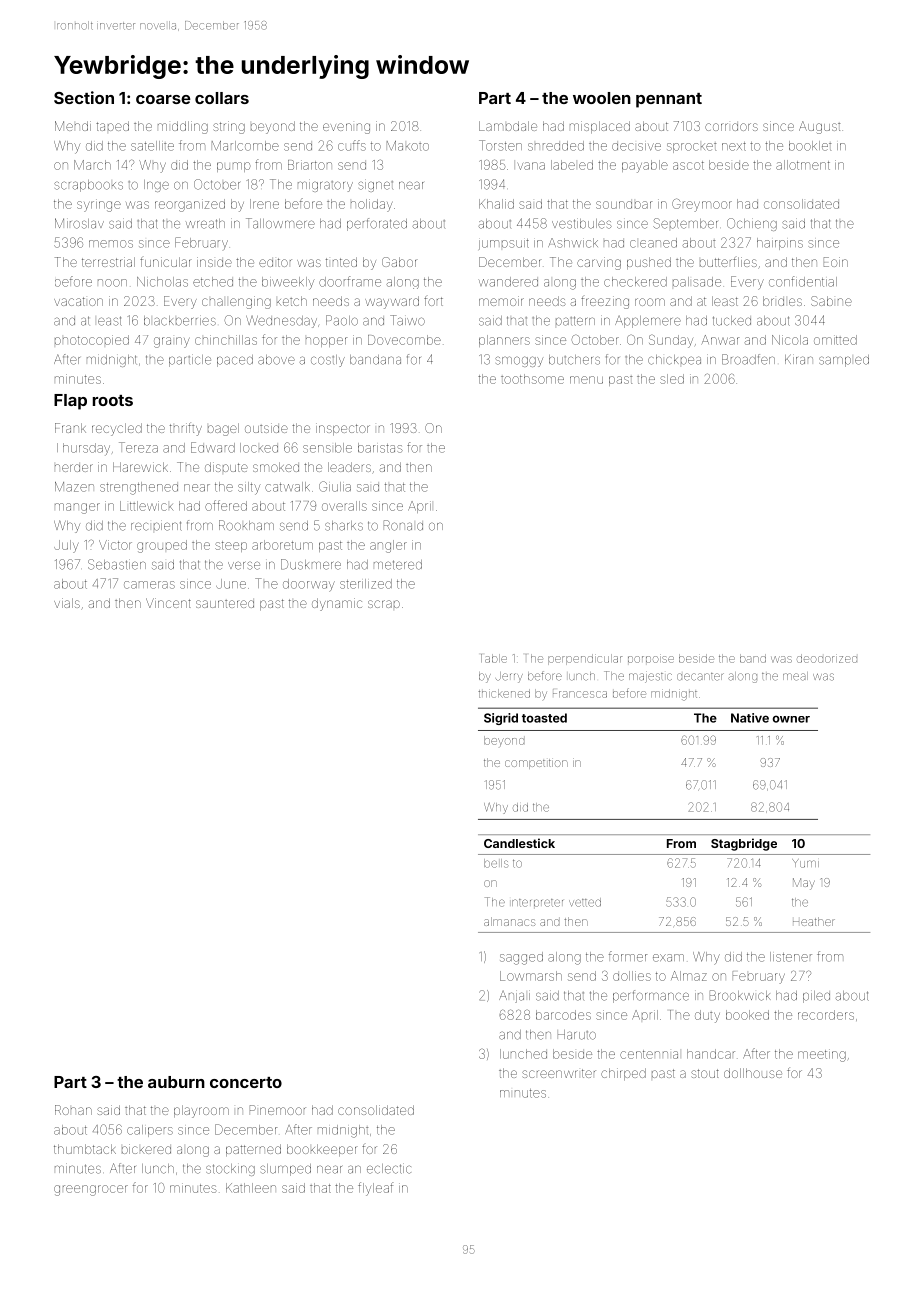  Describe the element at coordinates (805, 863) in the document. I see `Yumi` at that location.
